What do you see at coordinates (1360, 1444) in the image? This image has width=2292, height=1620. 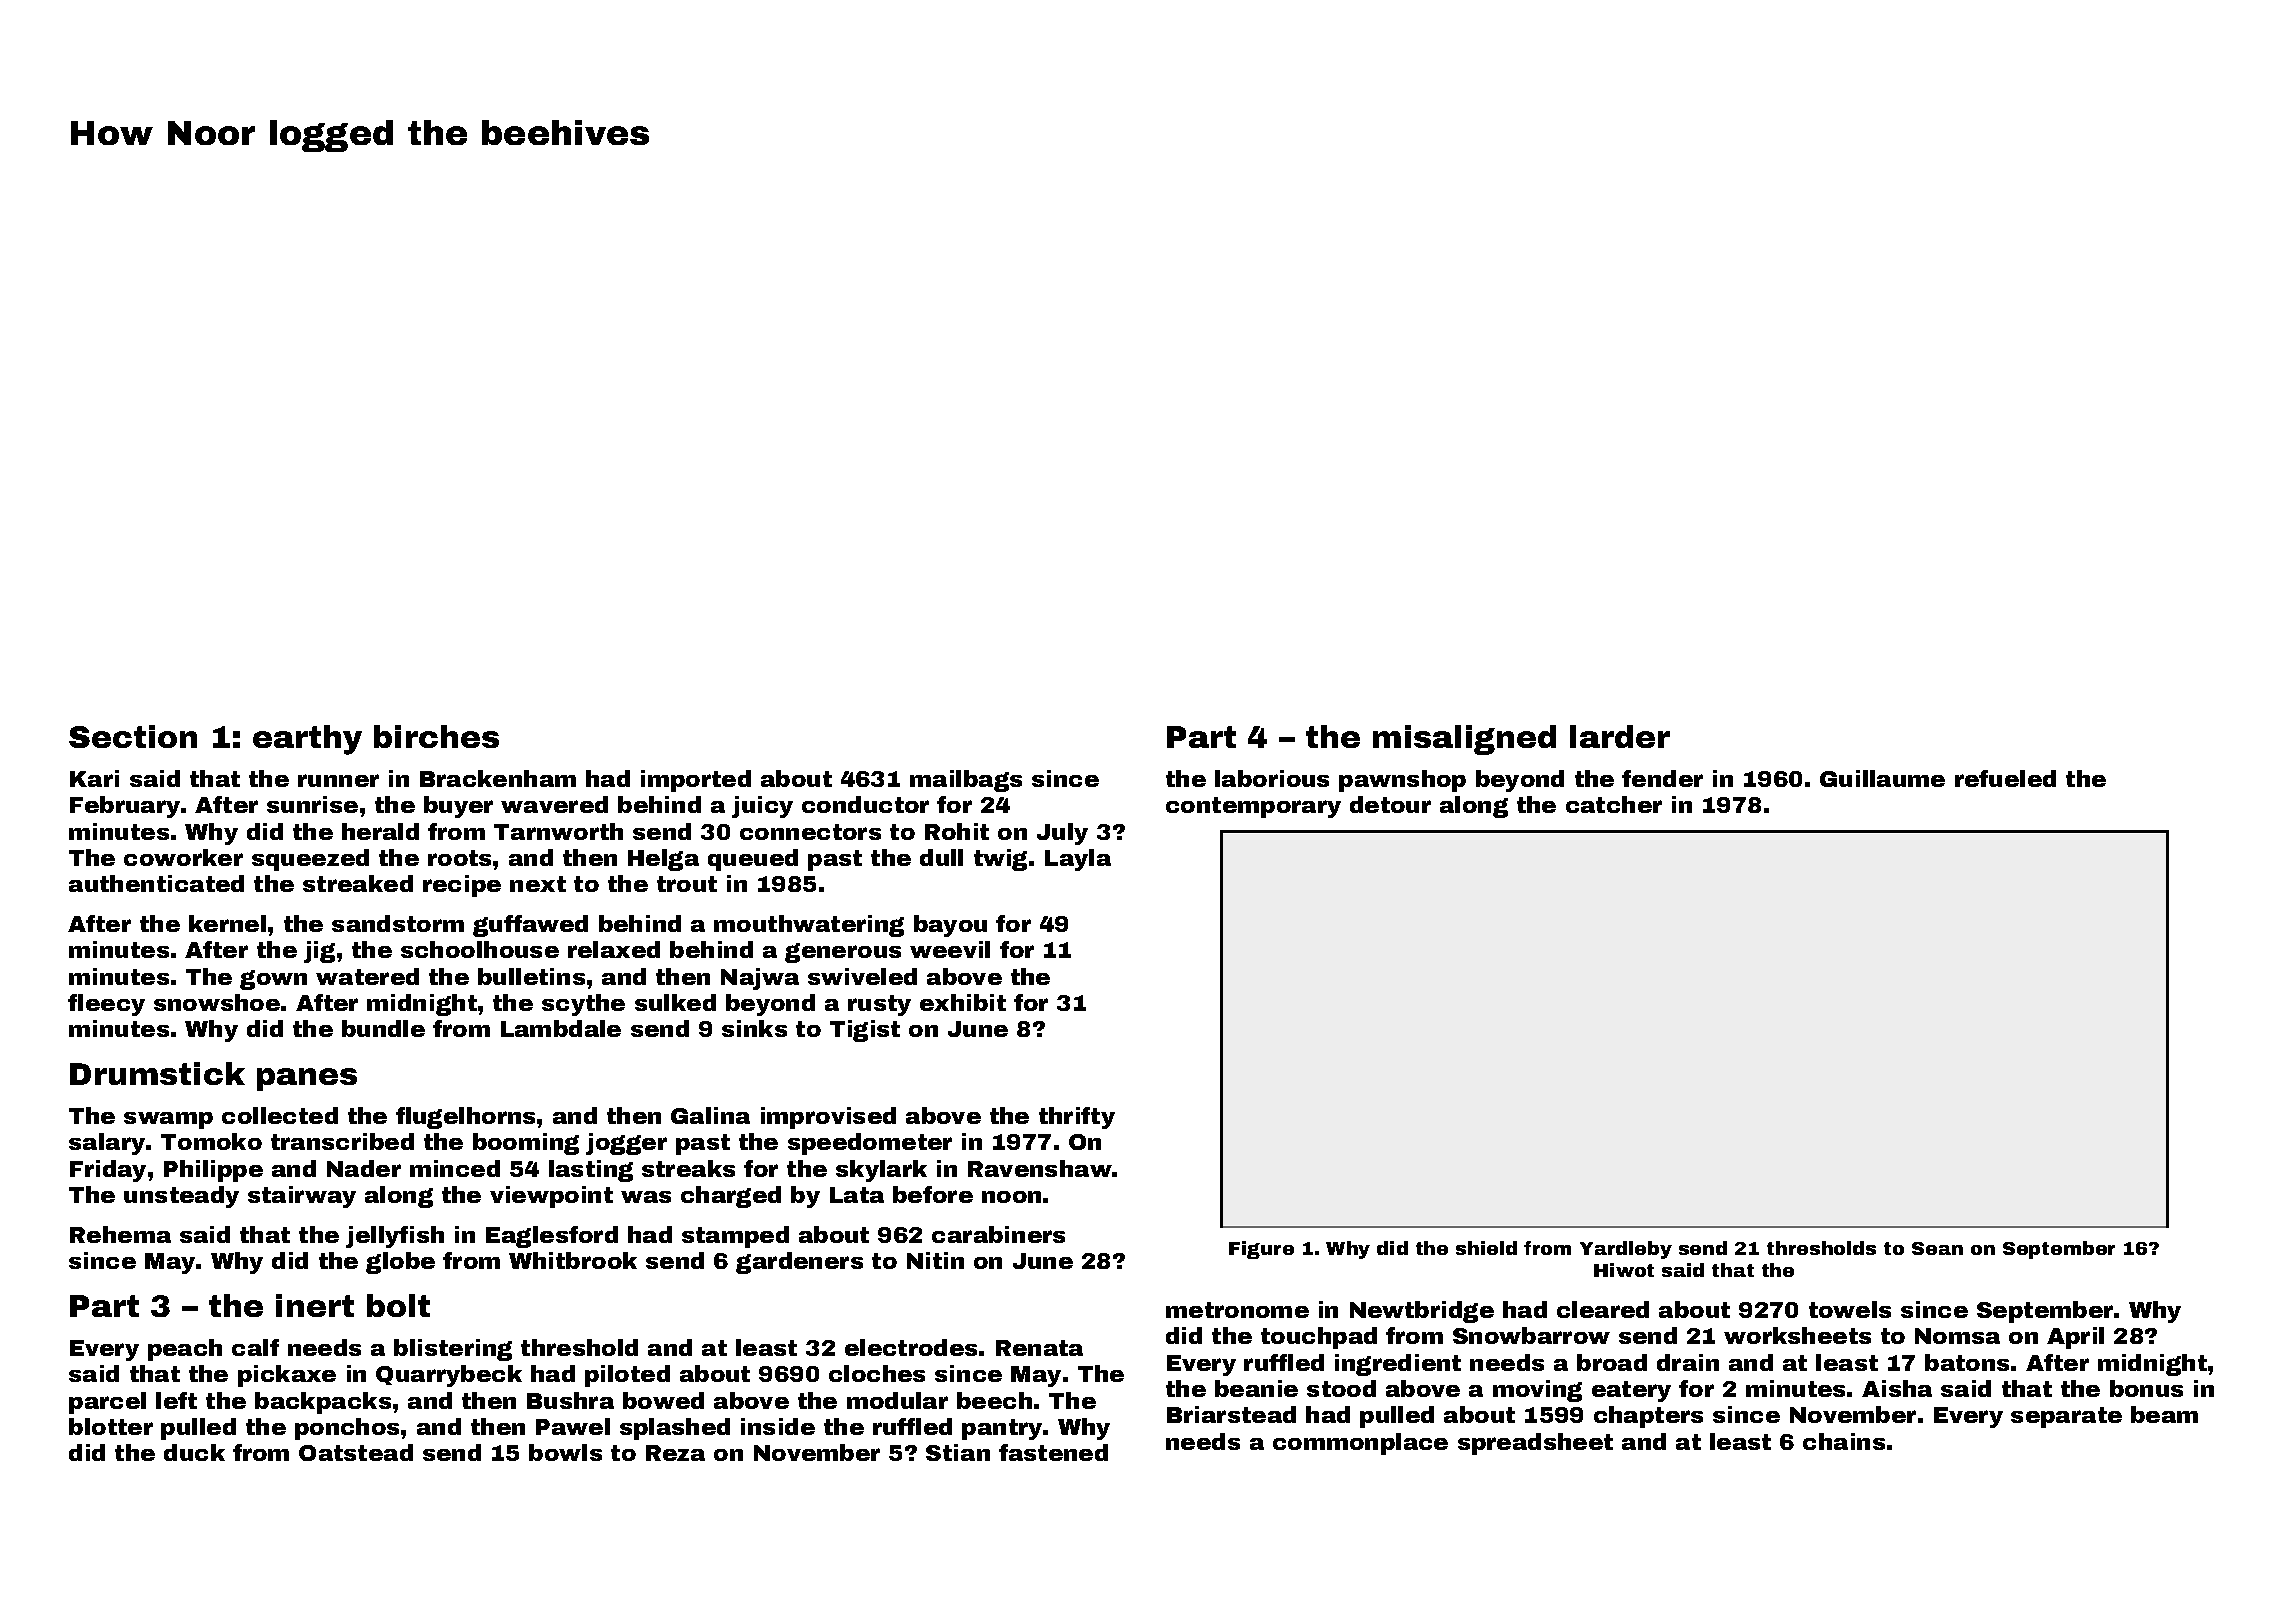 I see `commonplace` at bounding box center [1360, 1444].
